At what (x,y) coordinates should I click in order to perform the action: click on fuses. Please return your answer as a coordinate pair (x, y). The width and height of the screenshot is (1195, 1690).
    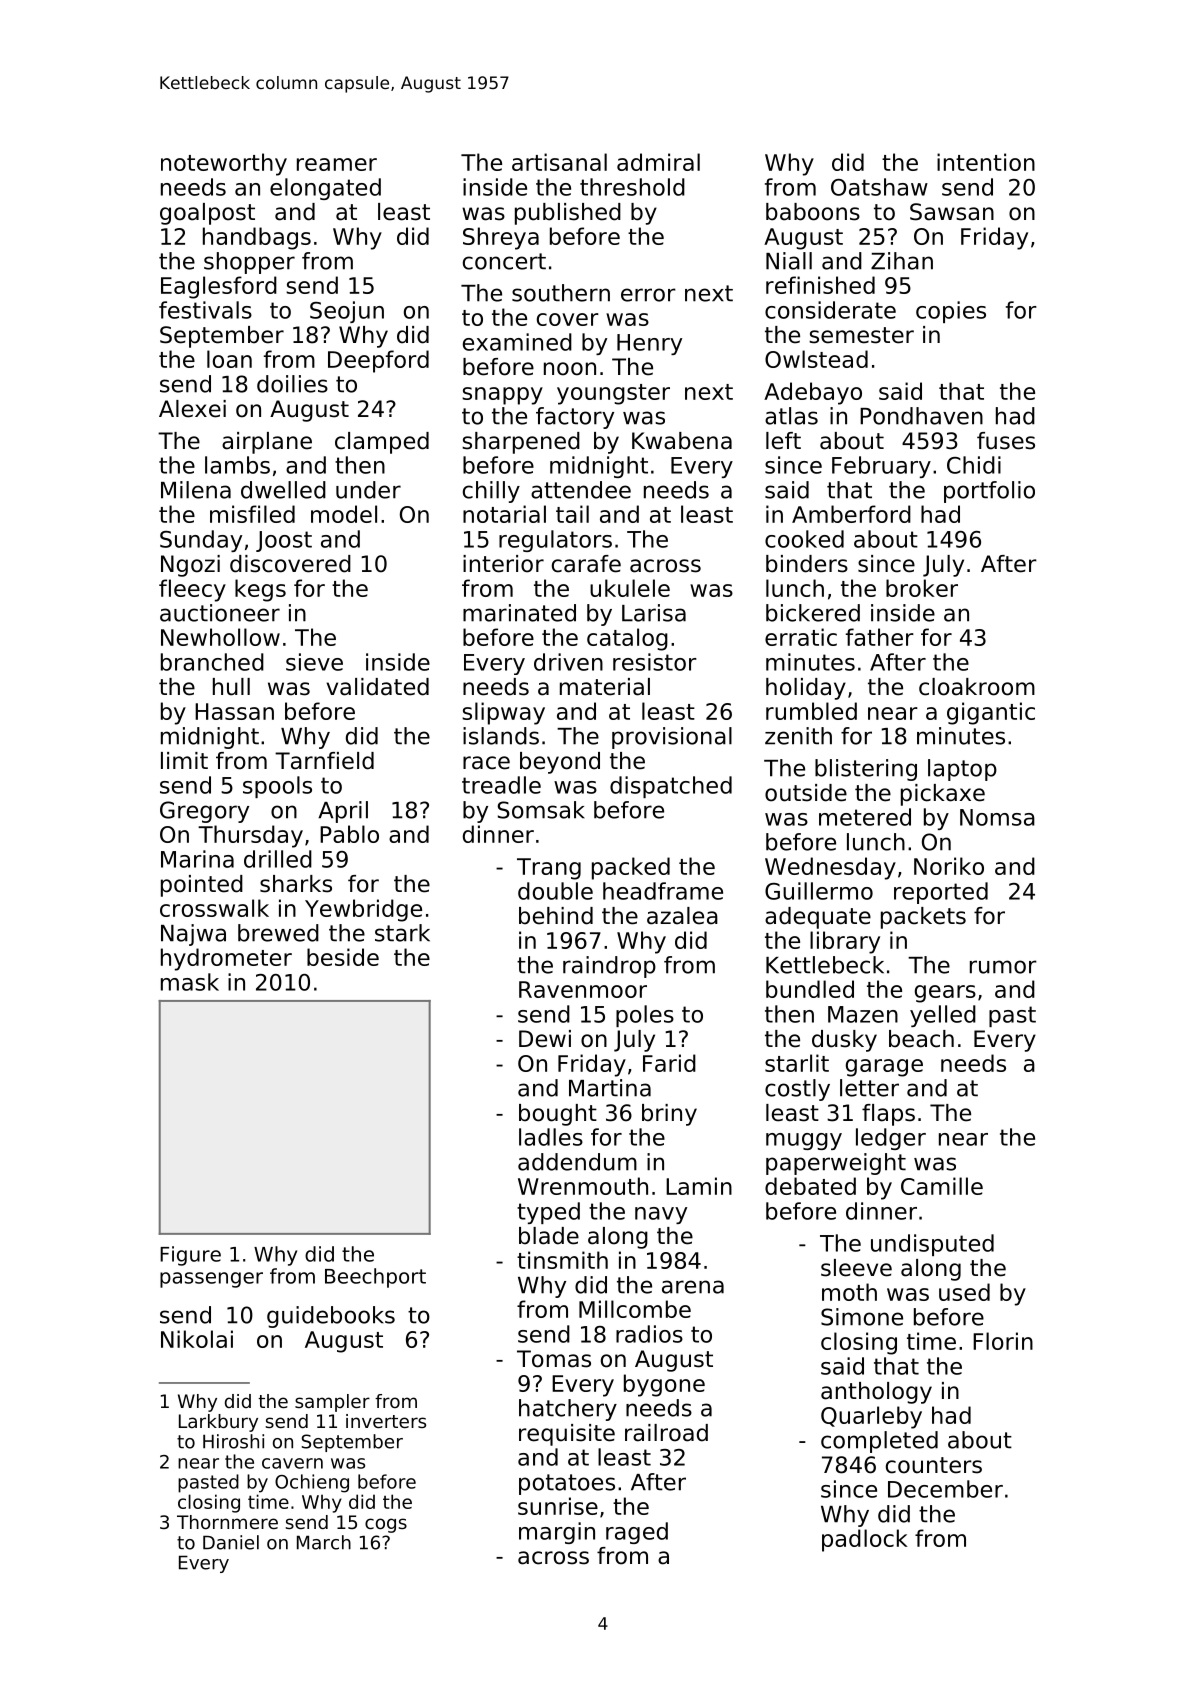
    Looking at the image, I should click on (1006, 441).
